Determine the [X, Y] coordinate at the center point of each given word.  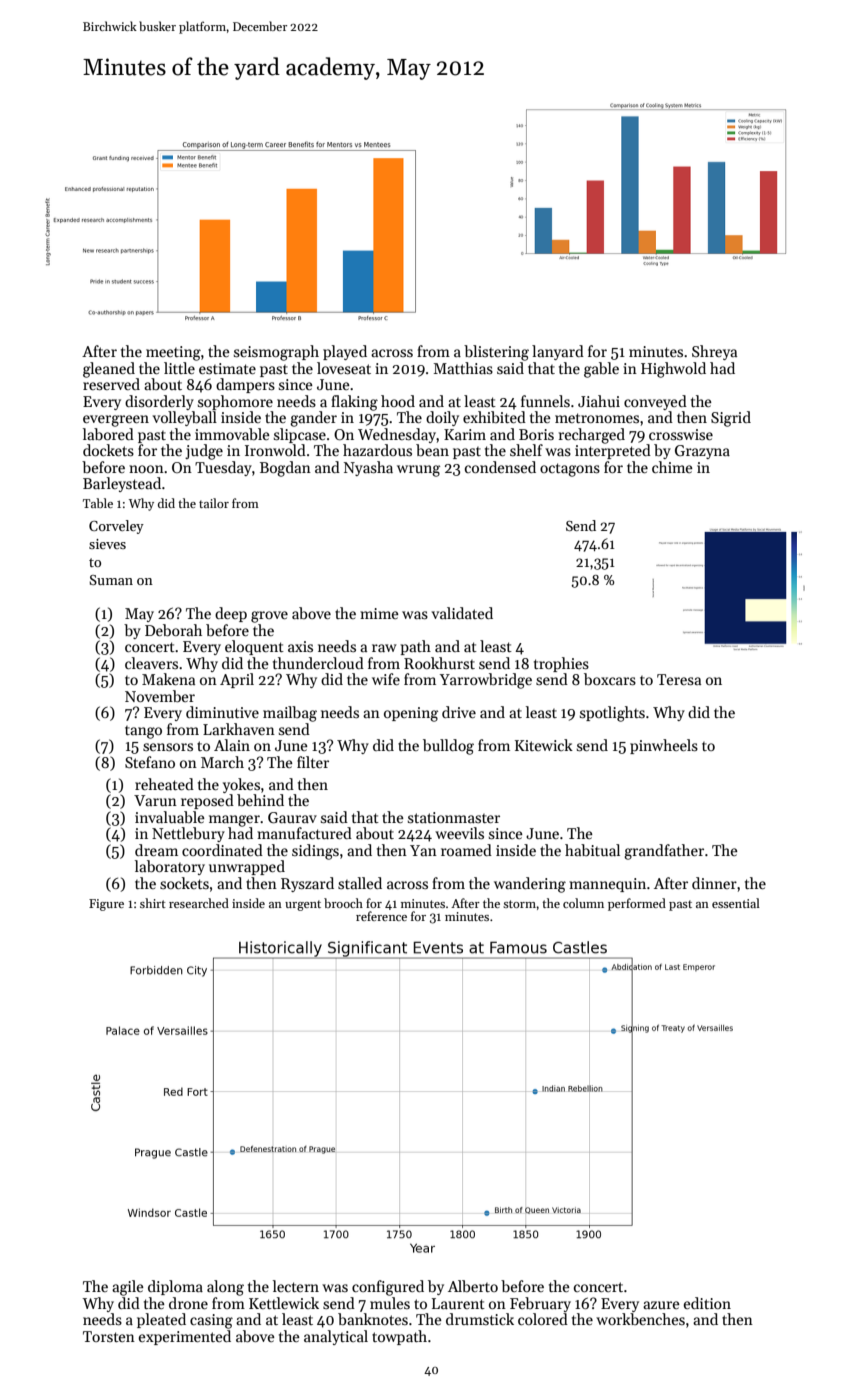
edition [707, 1303]
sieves [107, 544]
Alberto [473, 1286]
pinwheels [664, 746]
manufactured [304, 833]
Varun [155, 800]
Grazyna [702, 452]
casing [211, 1321]
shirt [153, 903]
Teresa [679, 679]
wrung [418, 471]
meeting [173, 353]
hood [398, 401]
